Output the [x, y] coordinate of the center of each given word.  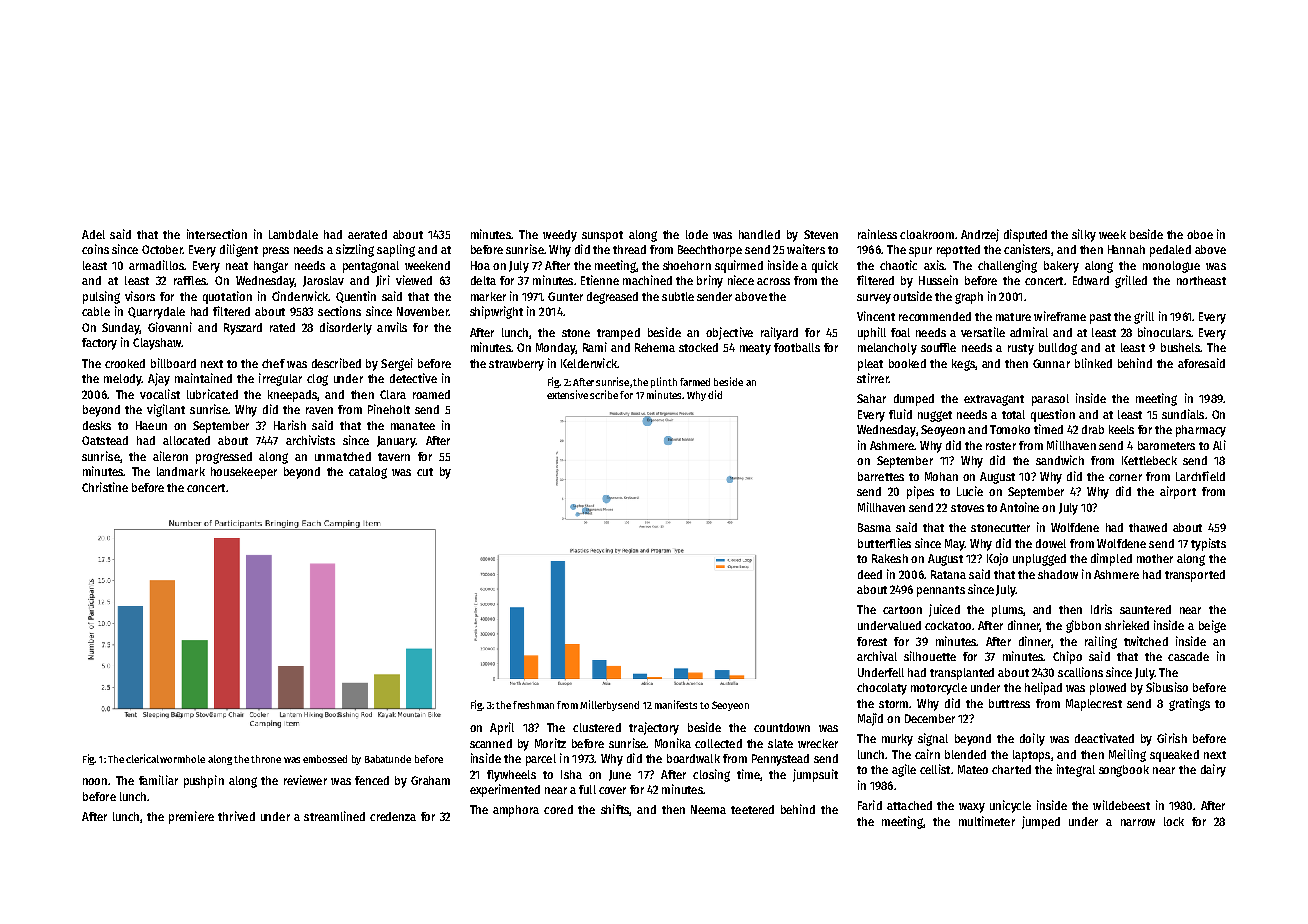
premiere [191, 817]
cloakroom [927, 234]
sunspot [602, 236]
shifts [615, 809]
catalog [368, 473]
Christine [105, 487]
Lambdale [293, 234]
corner [1125, 477]
